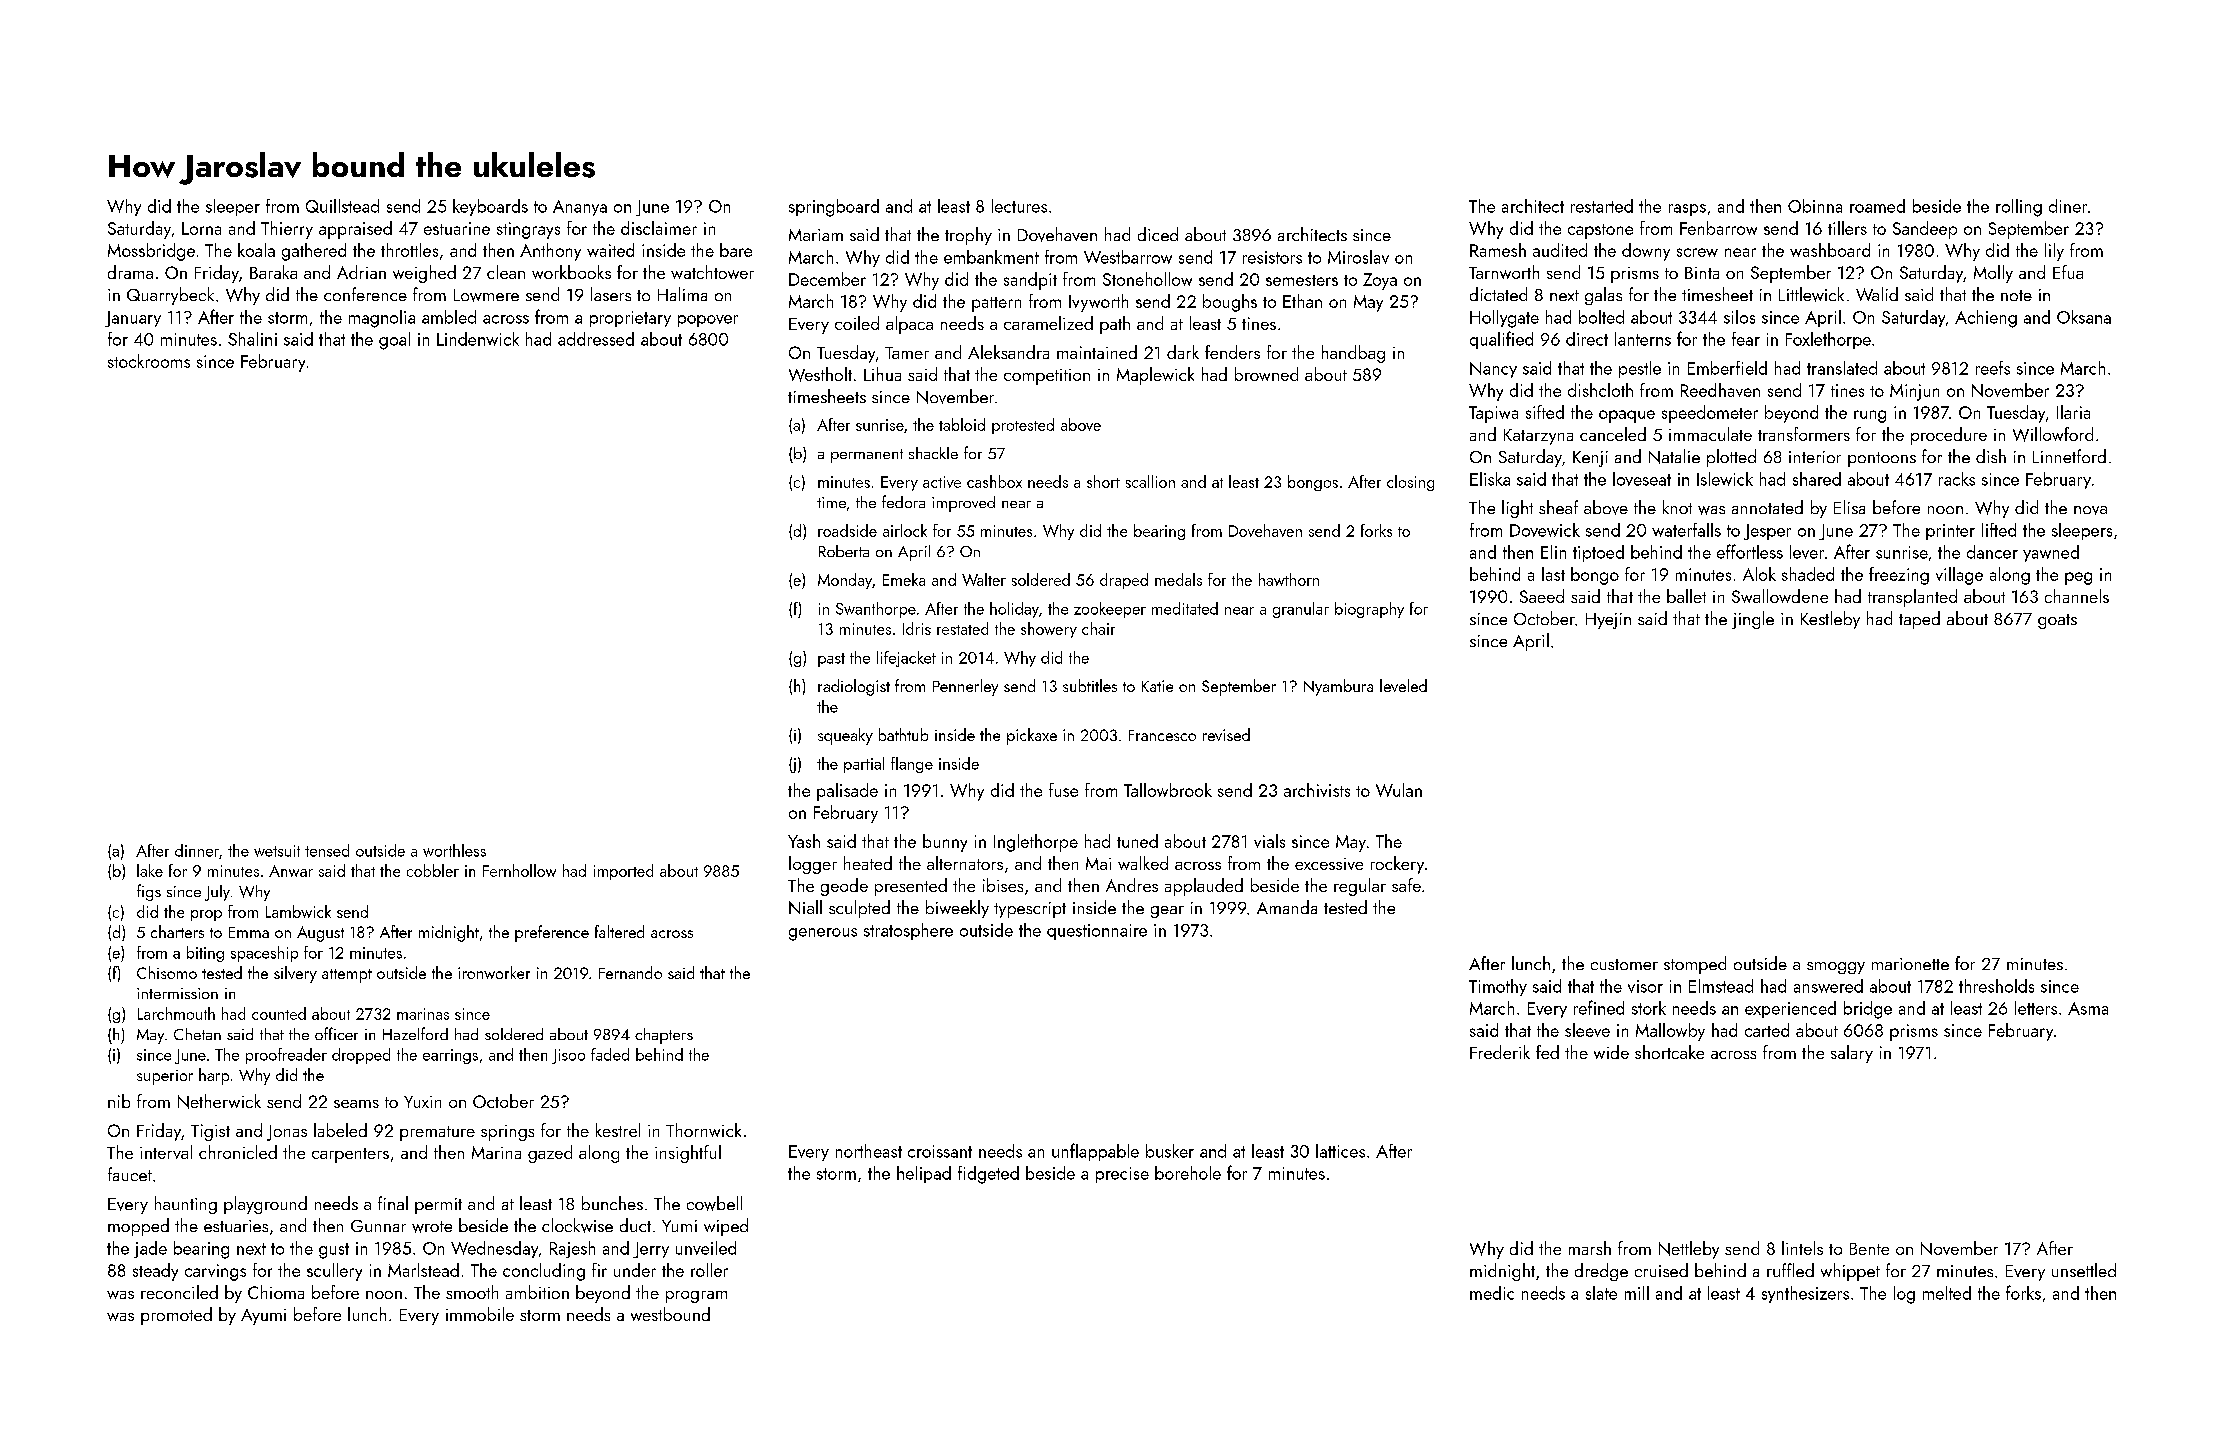 This screenshot has height=1442, width=2228. I want to click on past, so click(831, 660).
